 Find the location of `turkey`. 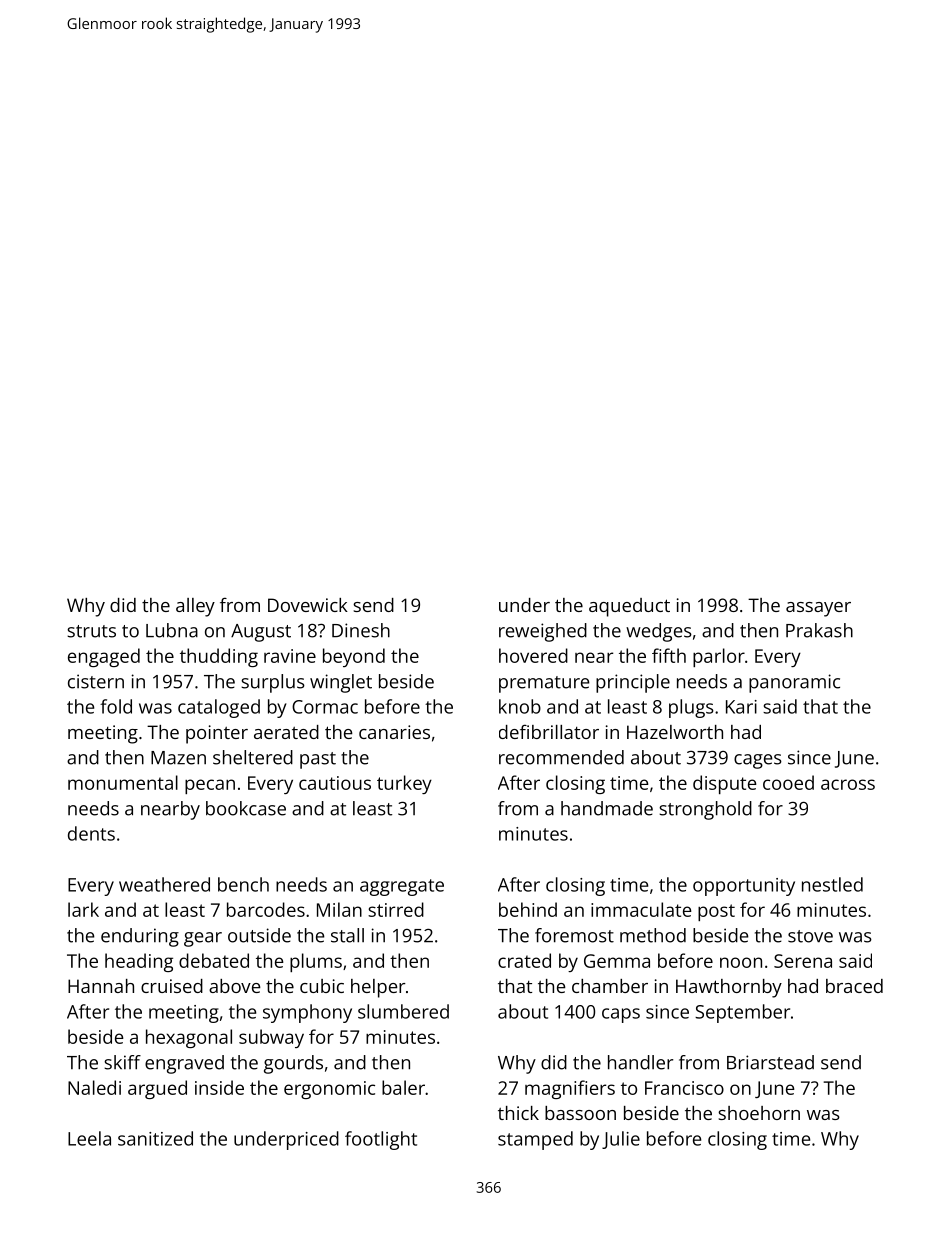

turkey is located at coordinates (404, 784).
